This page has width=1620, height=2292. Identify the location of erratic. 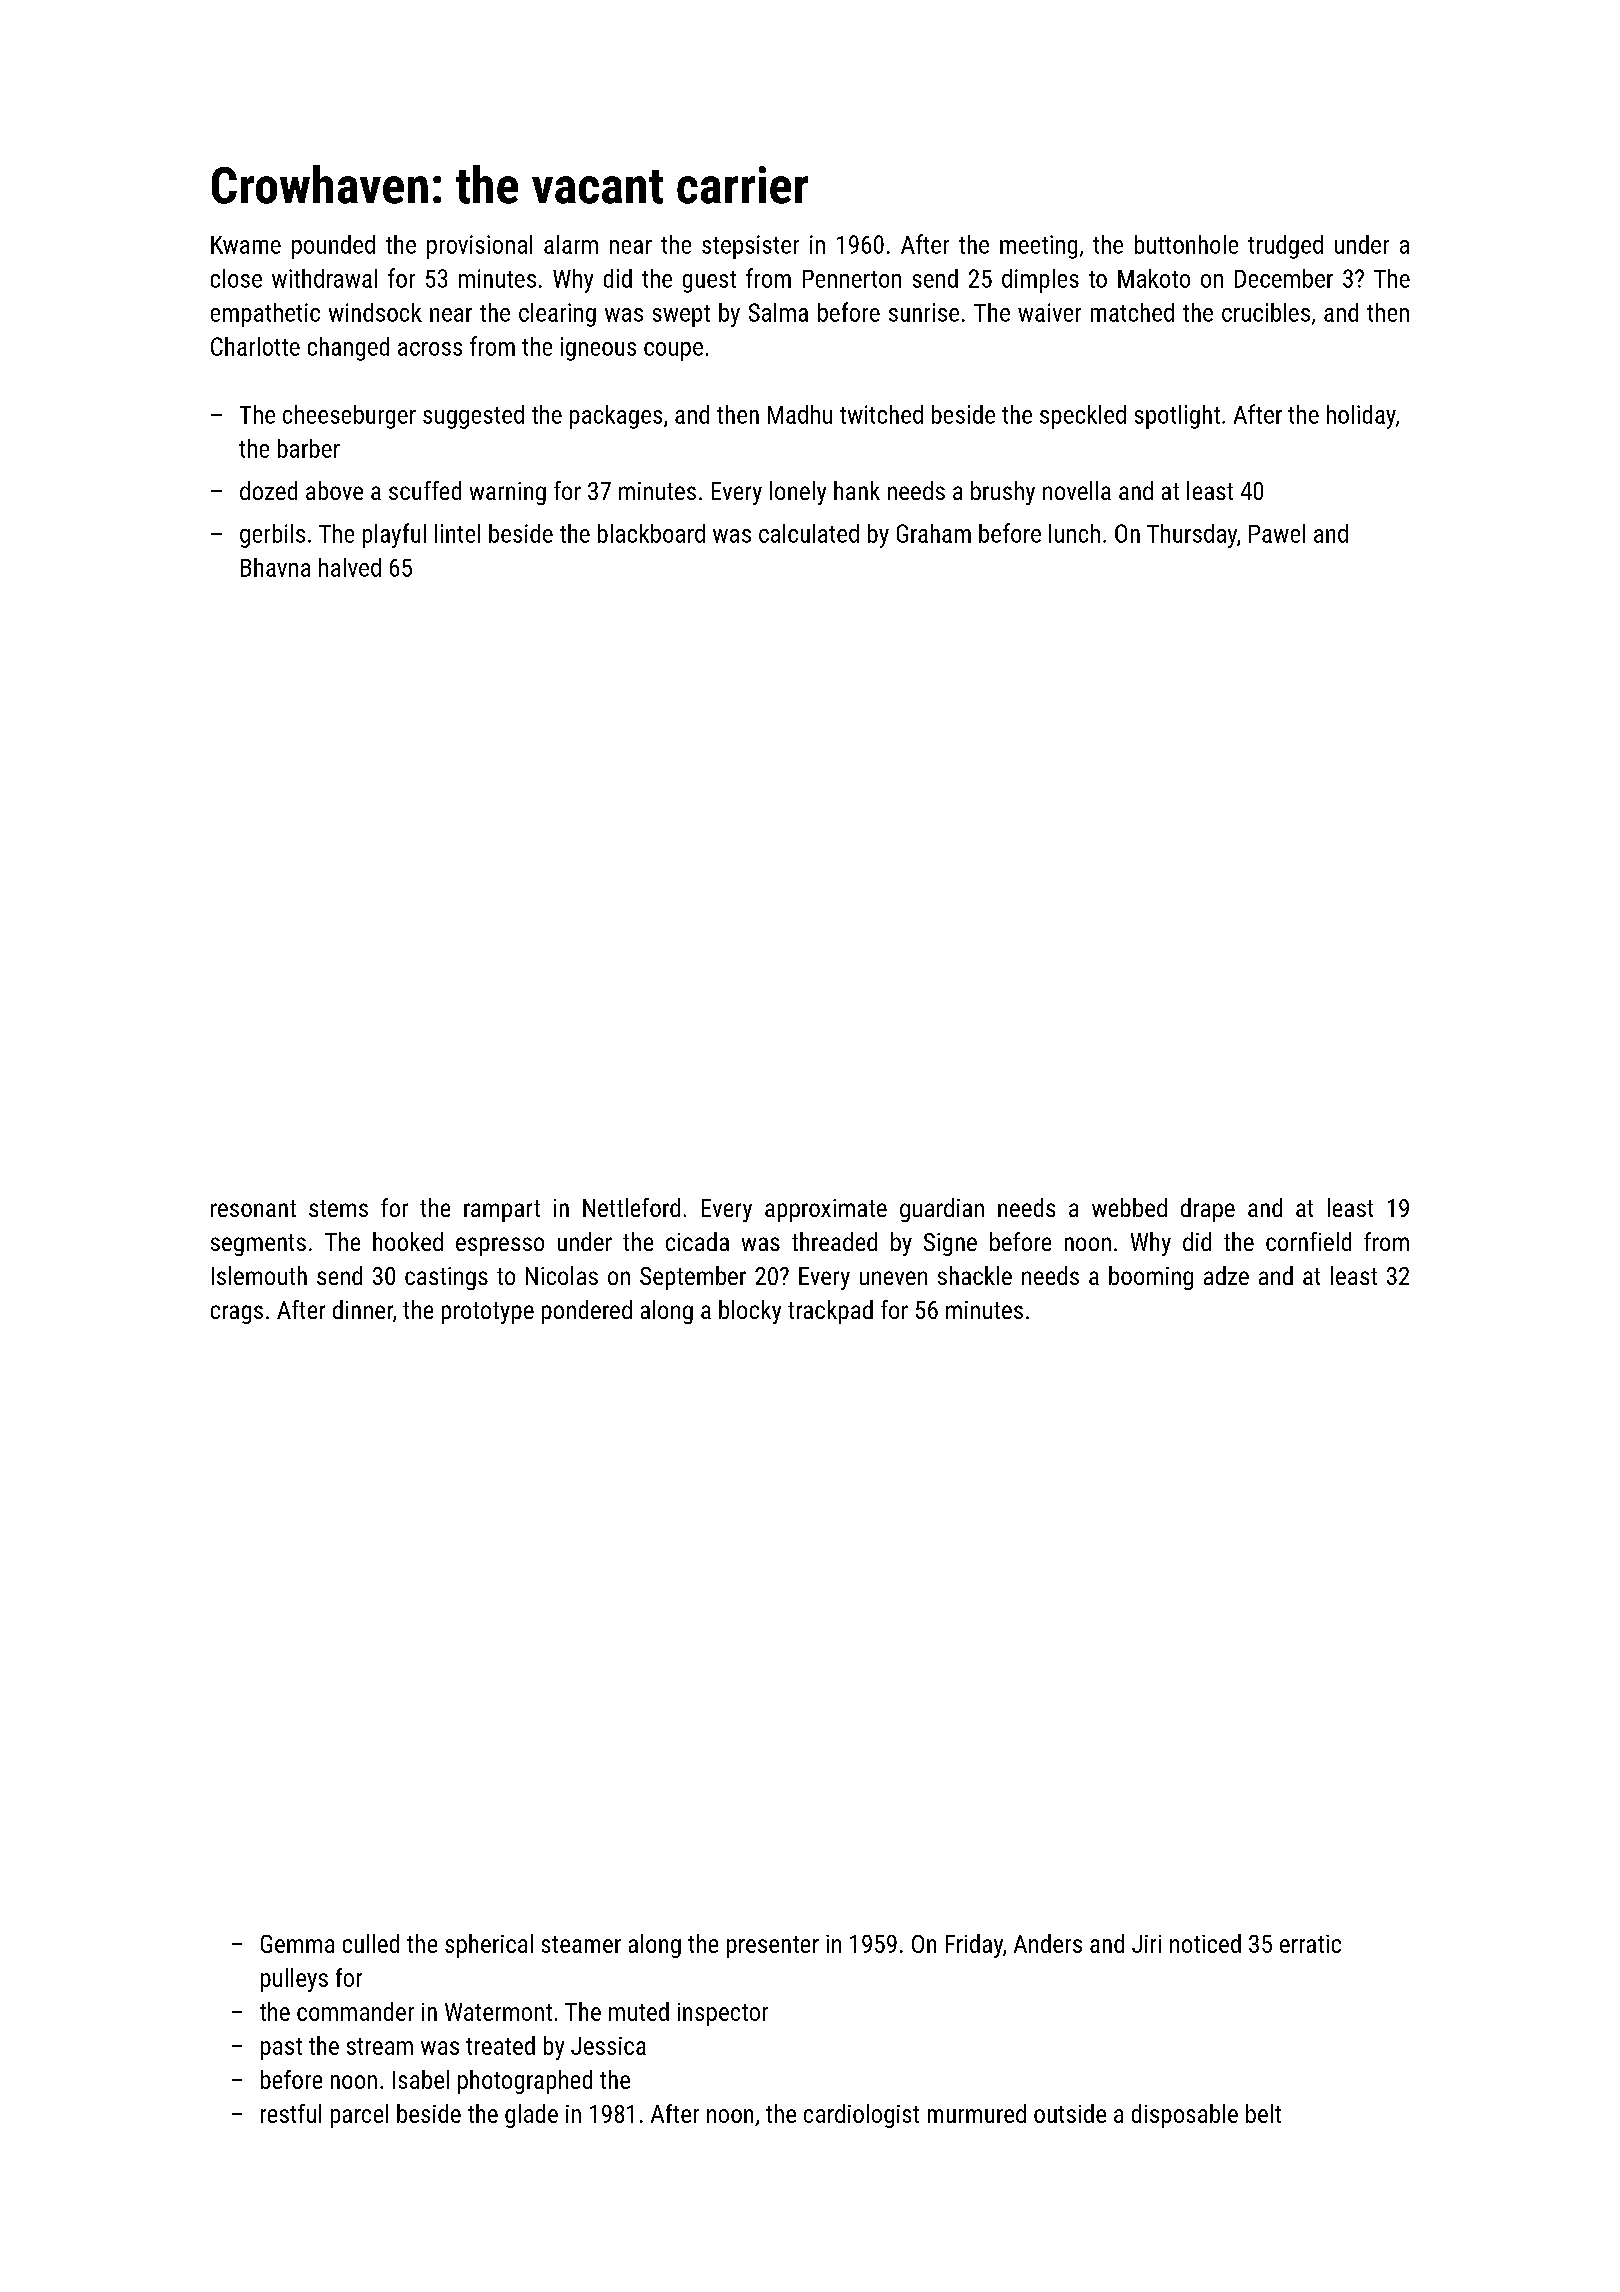
(1310, 1944).
